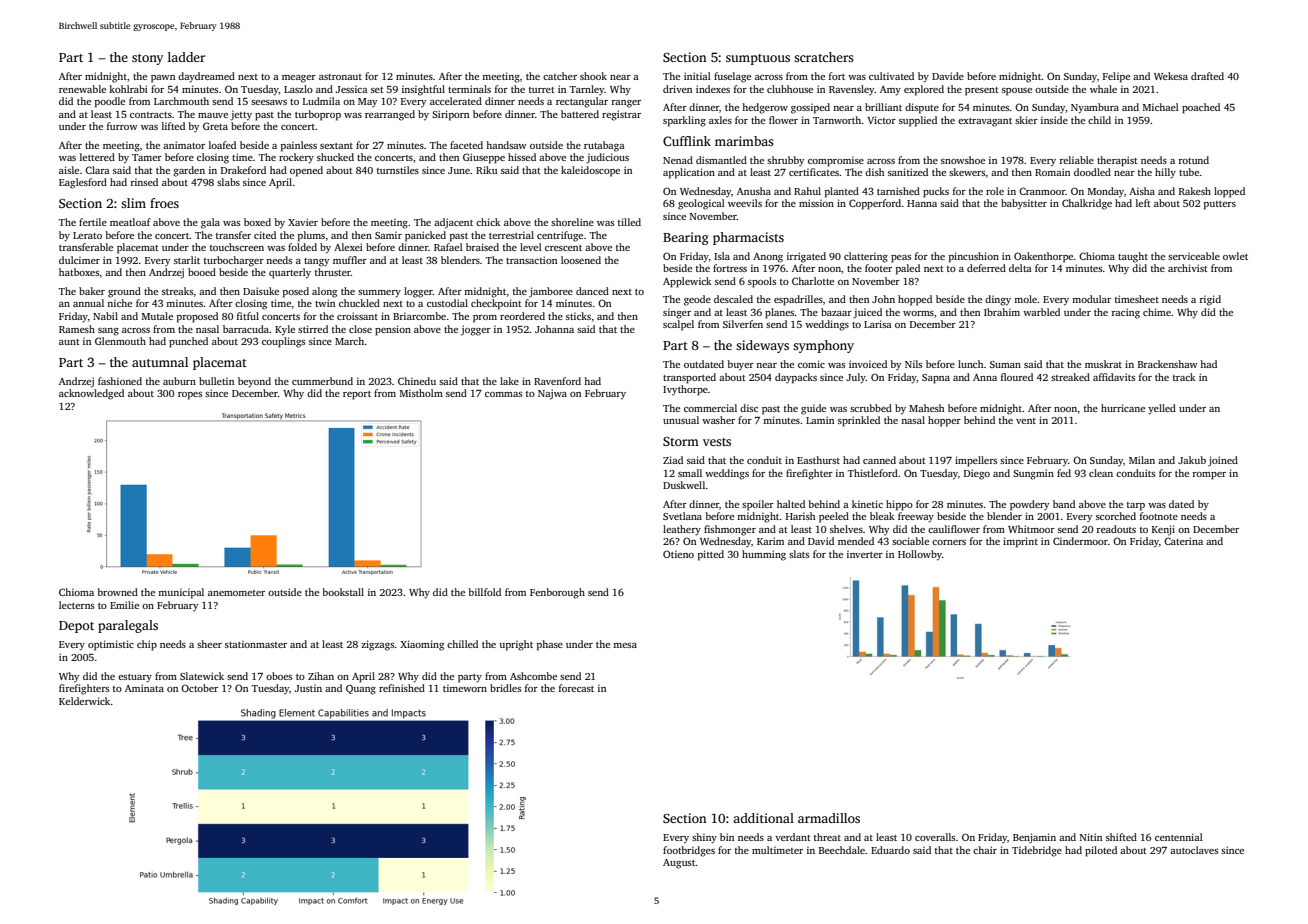  I want to click on lopped, so click(1229, 192).
